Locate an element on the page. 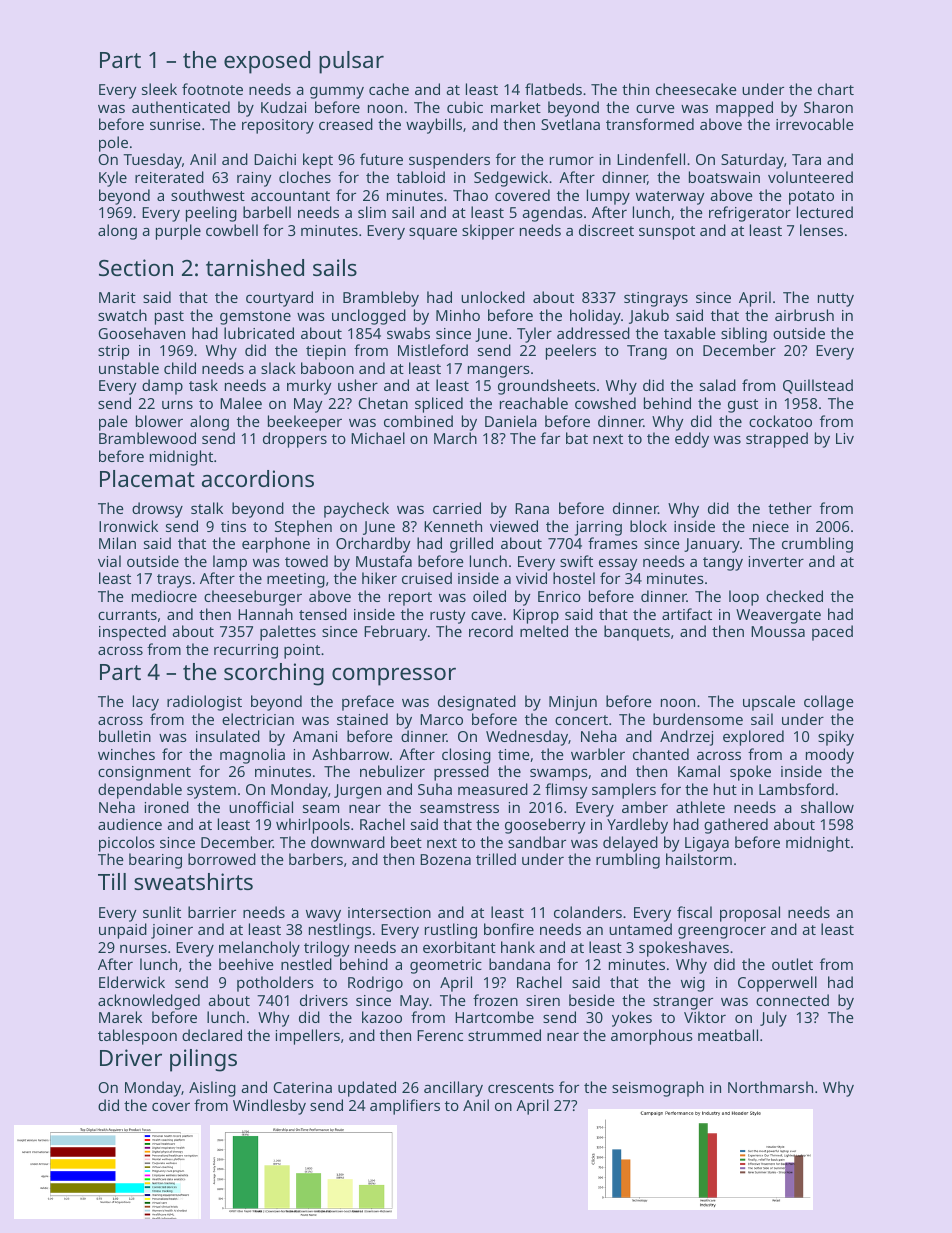 Image resolution: width=952 pixels, height=1233 pixels. proposal is located at coordinates (750, 914).
